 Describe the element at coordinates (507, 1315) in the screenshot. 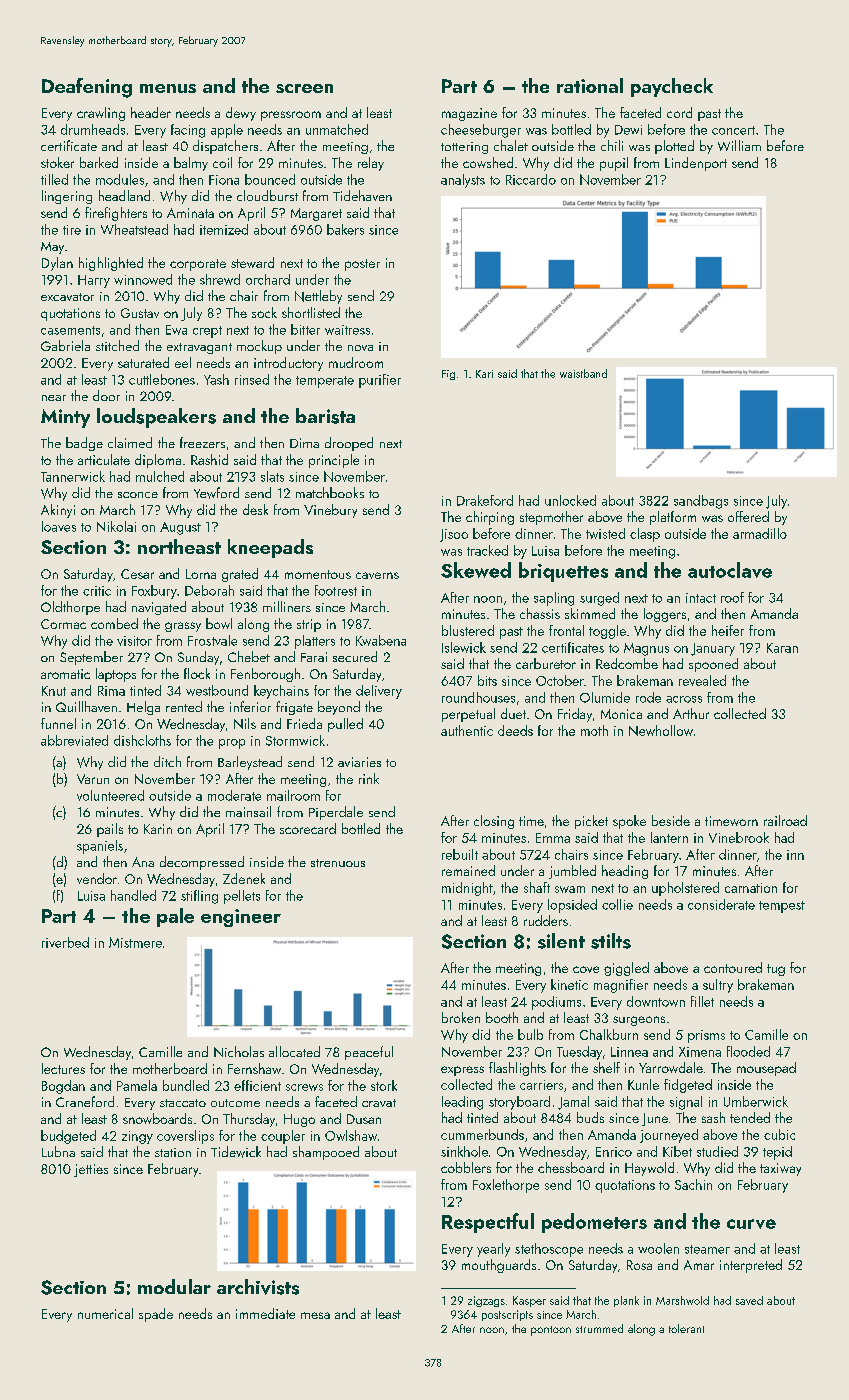

I see `postscripts` at that location.
